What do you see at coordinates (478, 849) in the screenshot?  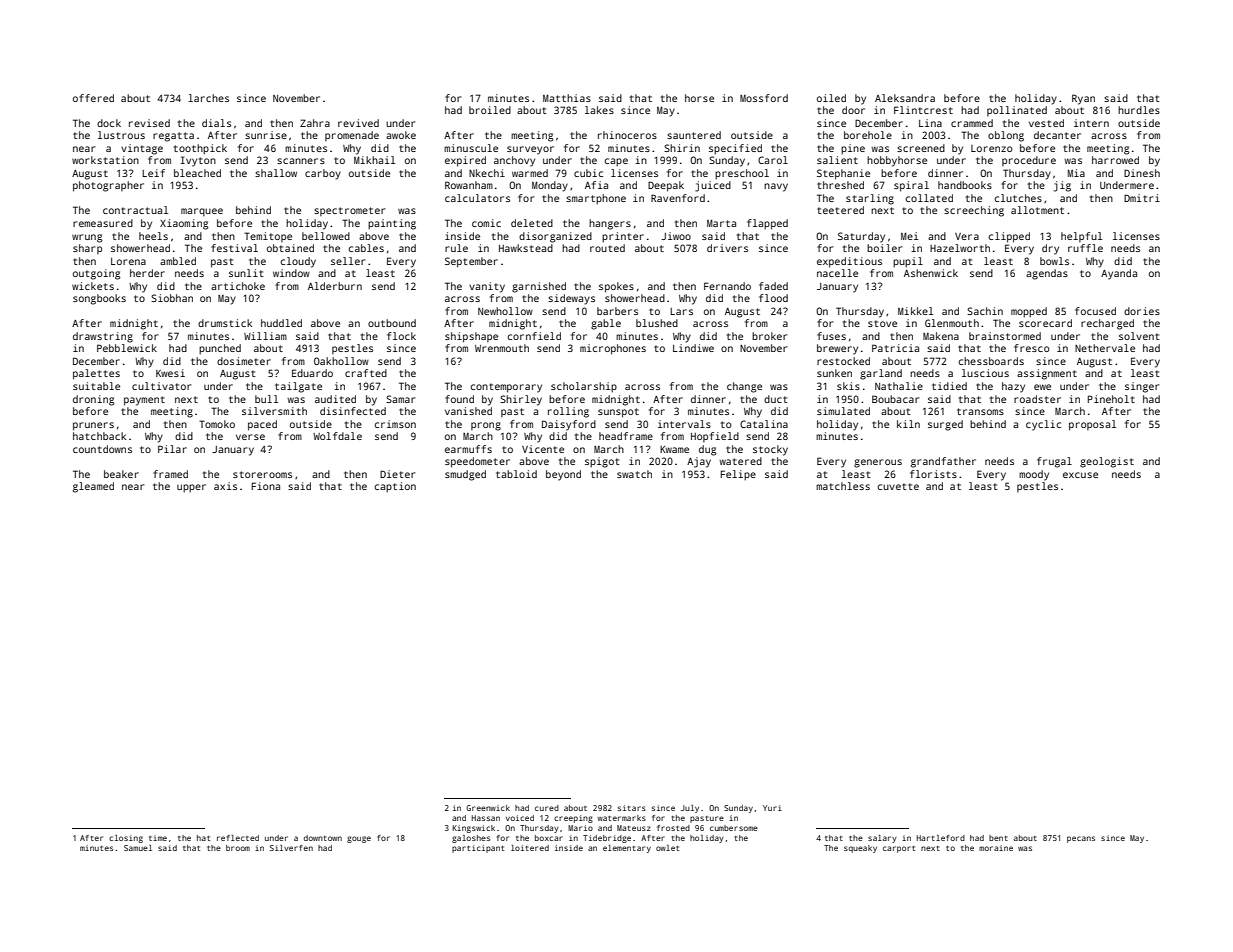 I see `participant` at bounding box center [478, 849].
